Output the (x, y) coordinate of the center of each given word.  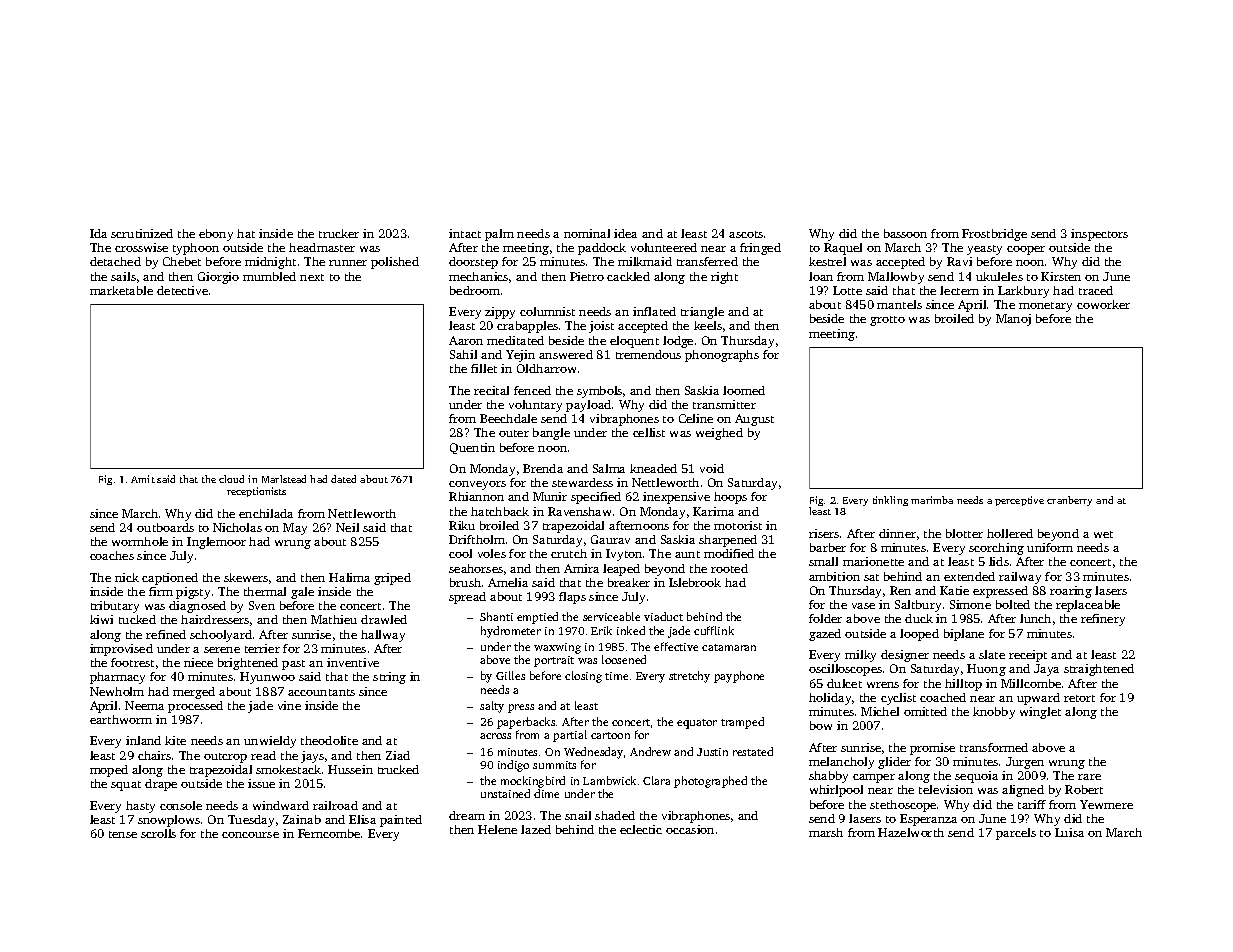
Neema (144, 705)
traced (1096, 290)
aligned (1023, 791)
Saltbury (918, 606)
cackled (628, 276)
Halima (349, 577)
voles (492, 553)
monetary (1045, 307)
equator (697, 724)
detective (182, 290)
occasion (690, 829)
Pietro (587, 276)
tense (123, 834)
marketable (121, 290)
